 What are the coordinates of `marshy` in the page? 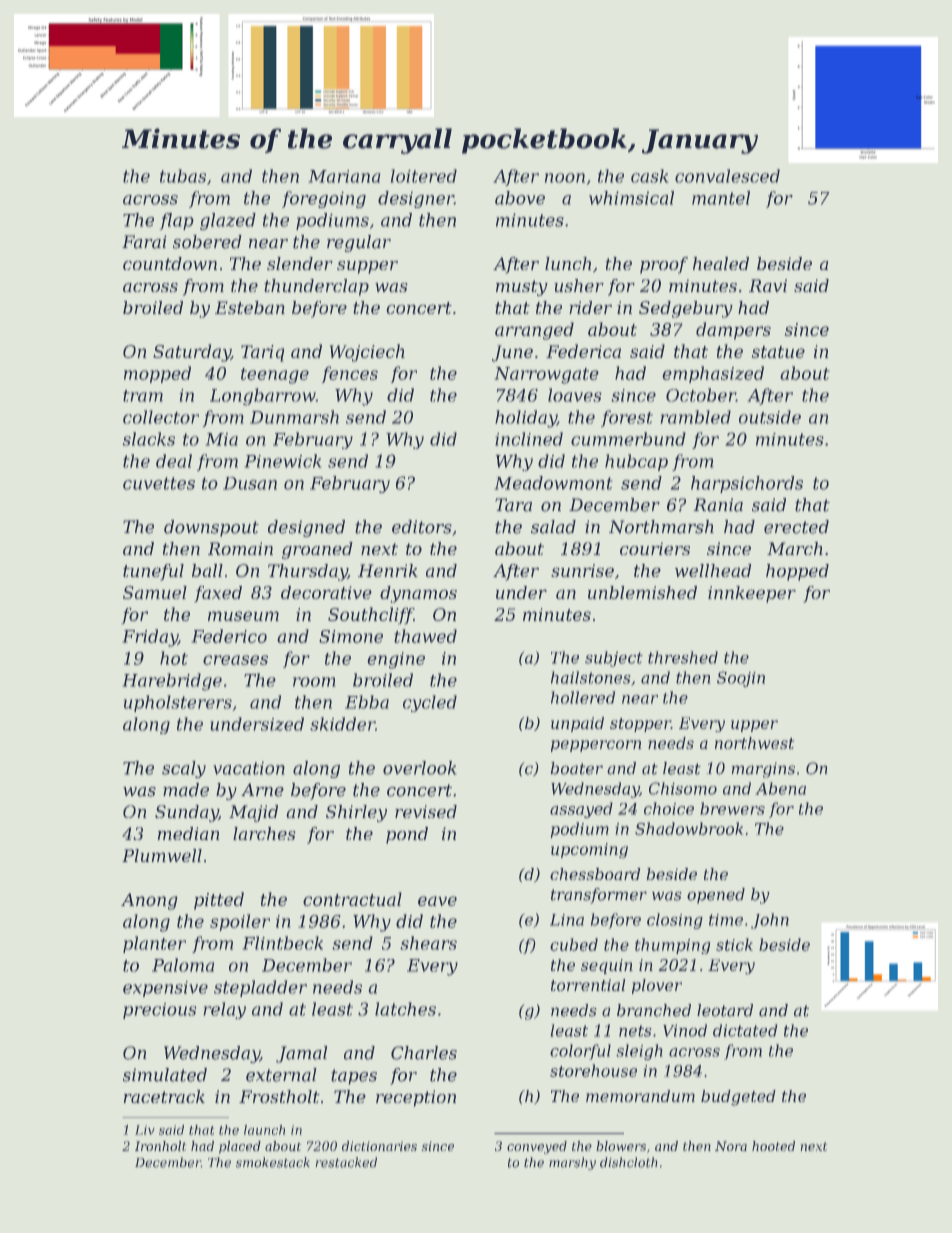 It's located at (572, 1163).
